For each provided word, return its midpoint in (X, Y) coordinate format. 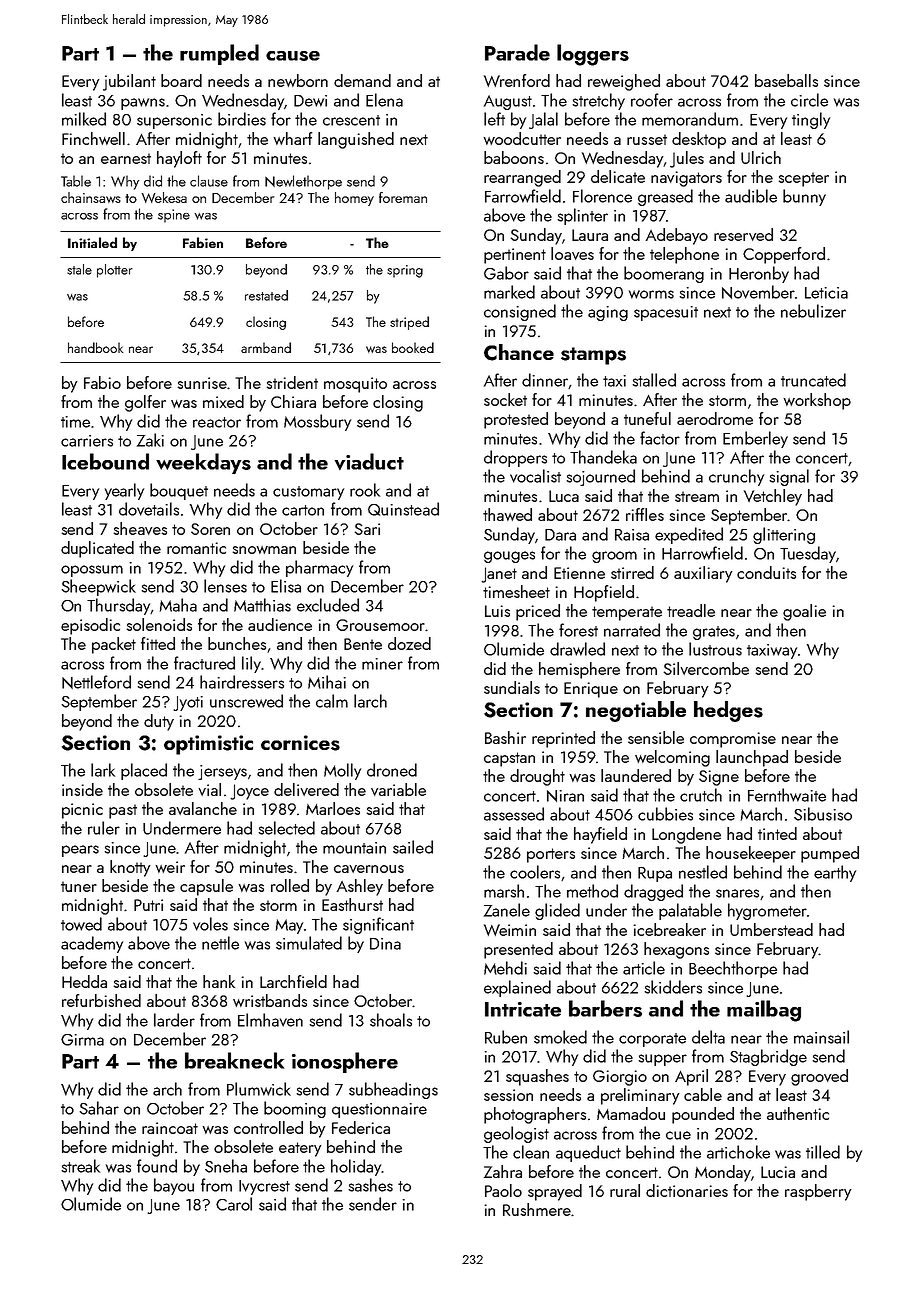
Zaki (150, 440)
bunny (804, 197)
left (494, 119)
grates (714, 633)
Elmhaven (270, 1020)
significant (378, 925)
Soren (210, 529)
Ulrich (761, 157)
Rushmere (537, 1209)
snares (737, 893)
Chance (519, 352)
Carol (234, 1204)
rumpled (219, 54)
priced (538, 612)
